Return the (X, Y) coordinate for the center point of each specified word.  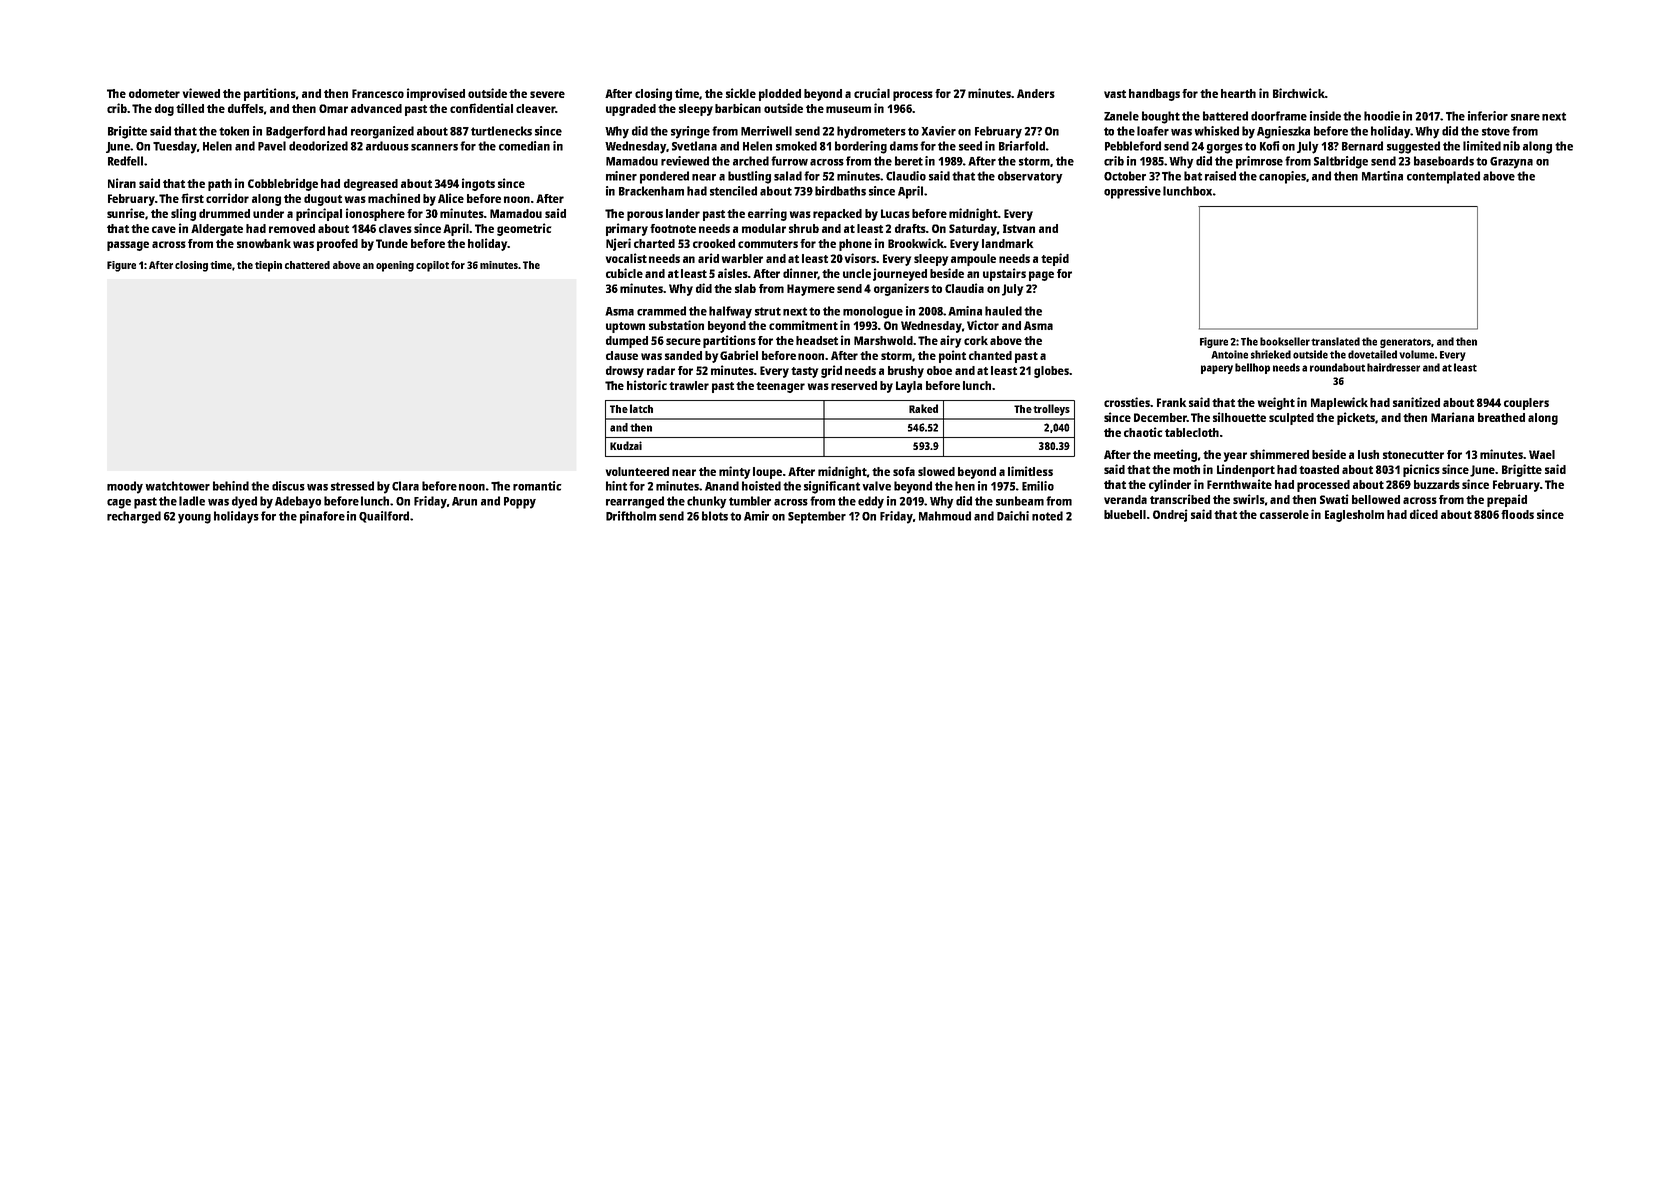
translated (1335, 341)
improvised (436, 94)
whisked (1217, 131)
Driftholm (631, 516)
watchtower (178, 486)
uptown (625, 327)
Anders (1036, 93)
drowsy (625, 372)
